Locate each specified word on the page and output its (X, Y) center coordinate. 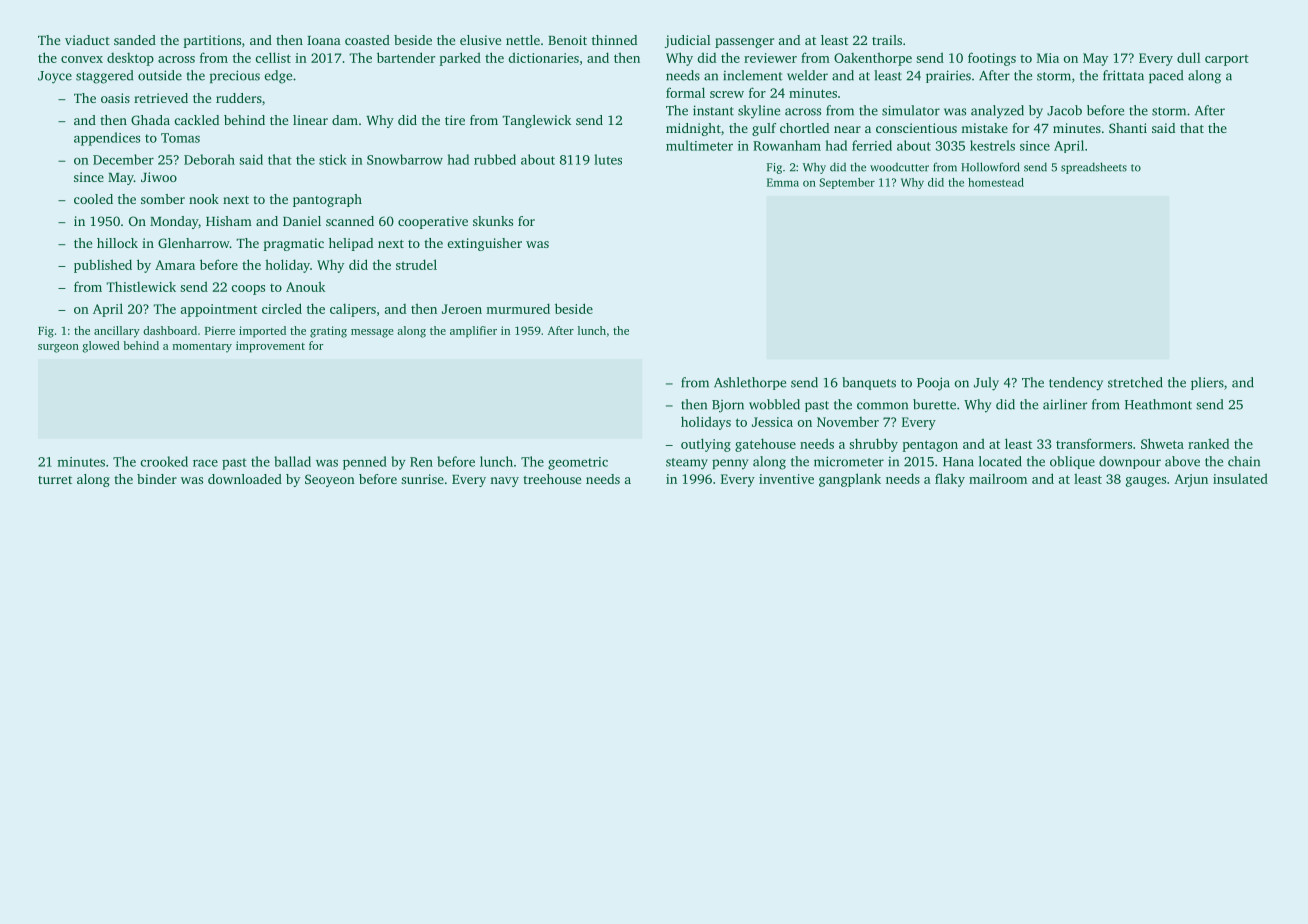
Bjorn (728, 406)
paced (1166, 76)
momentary (202, 348)
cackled (196, 120)
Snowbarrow (405, 159)
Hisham (229, 221)
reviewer (770, 58)
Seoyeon (330, 480)
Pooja (933, 384)
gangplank (850, 480)
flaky (950, 480)
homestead (996, 182)
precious (235, 76)
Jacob (1064, 110)
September (847, 183)
